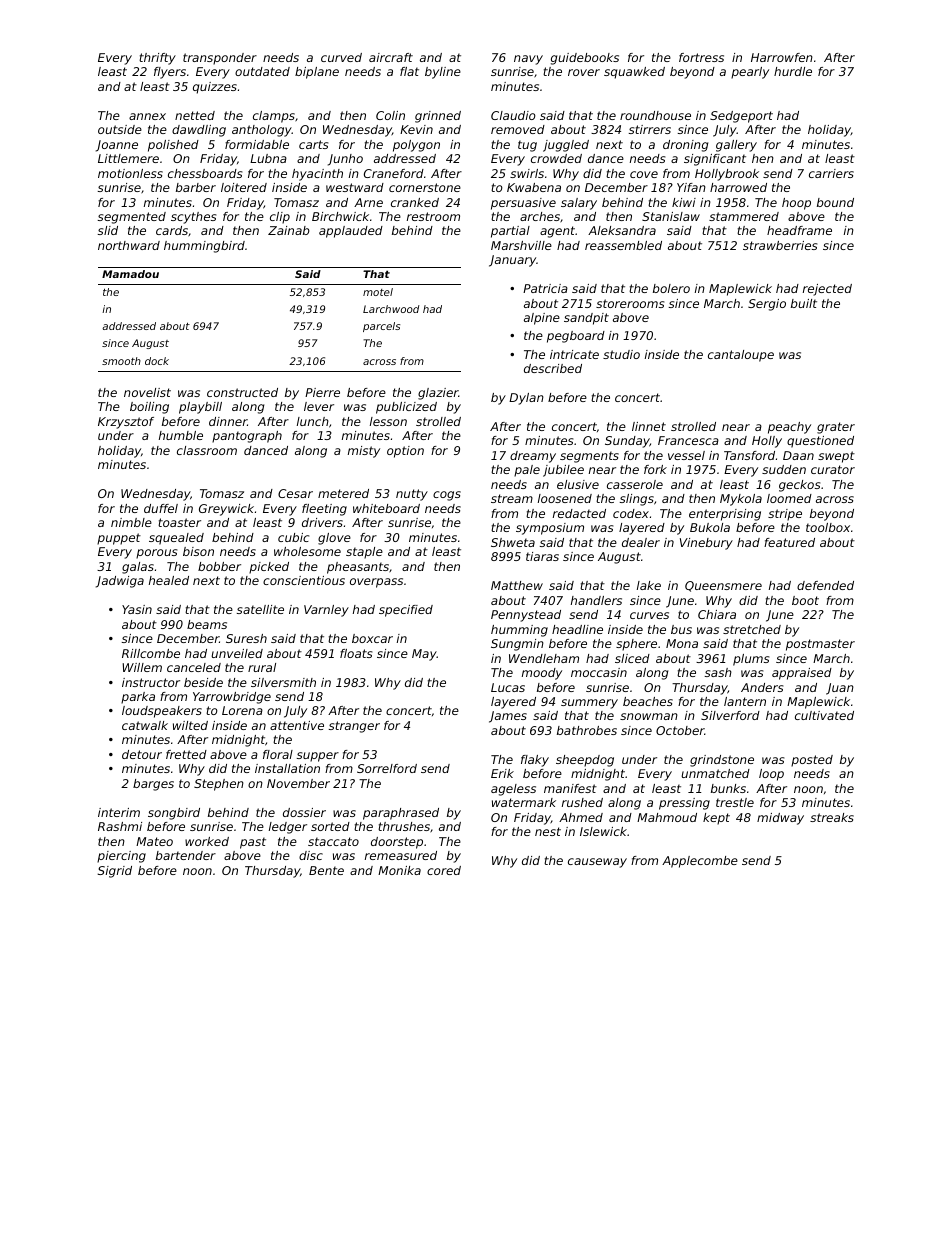 Image resolution: width=952 pixels, height=1233 pixels. Describe the element at coordinates (438, 394) in the screenshot. I see `glazier` at that location.
